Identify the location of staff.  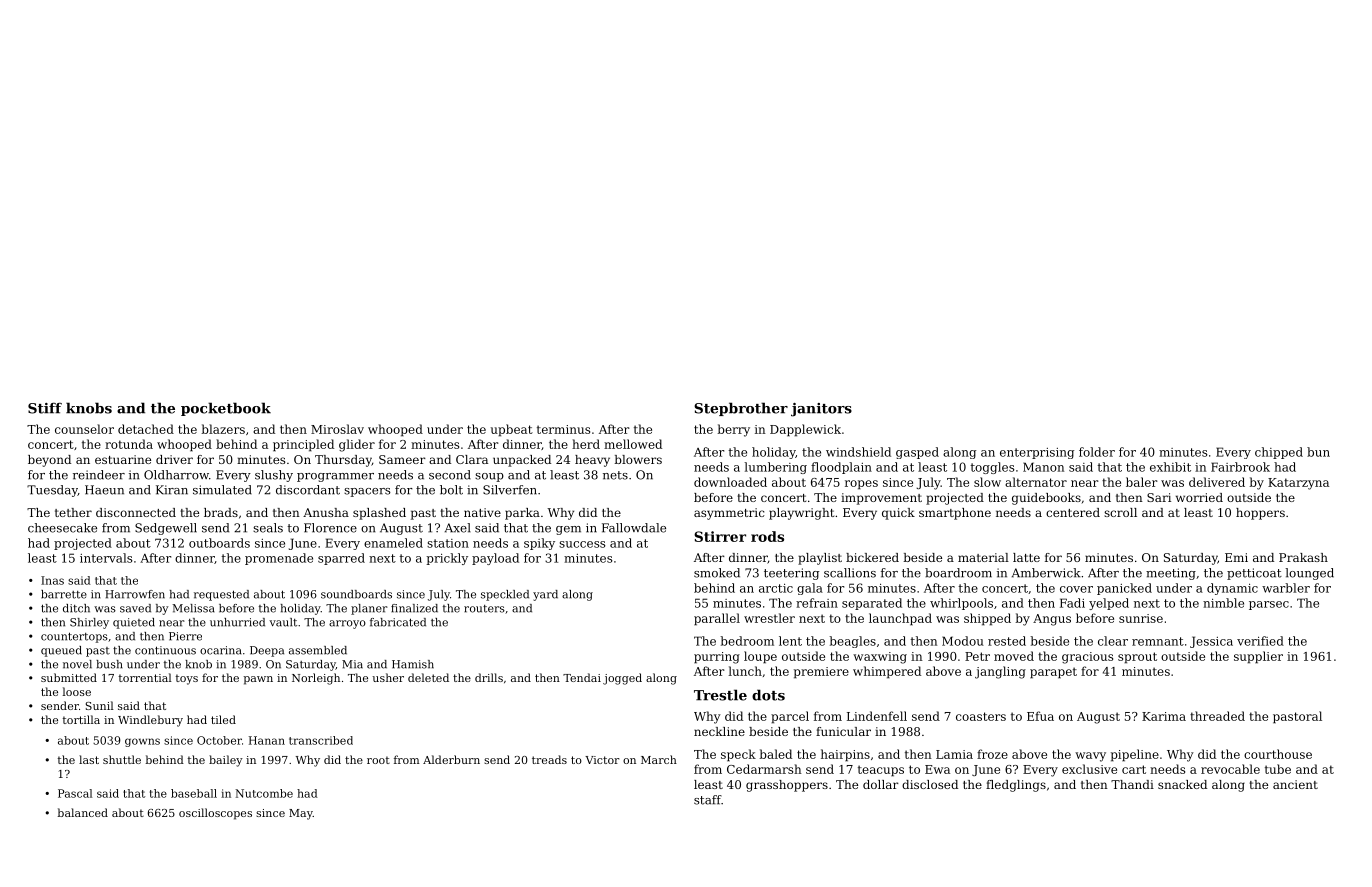
(707, 800).
